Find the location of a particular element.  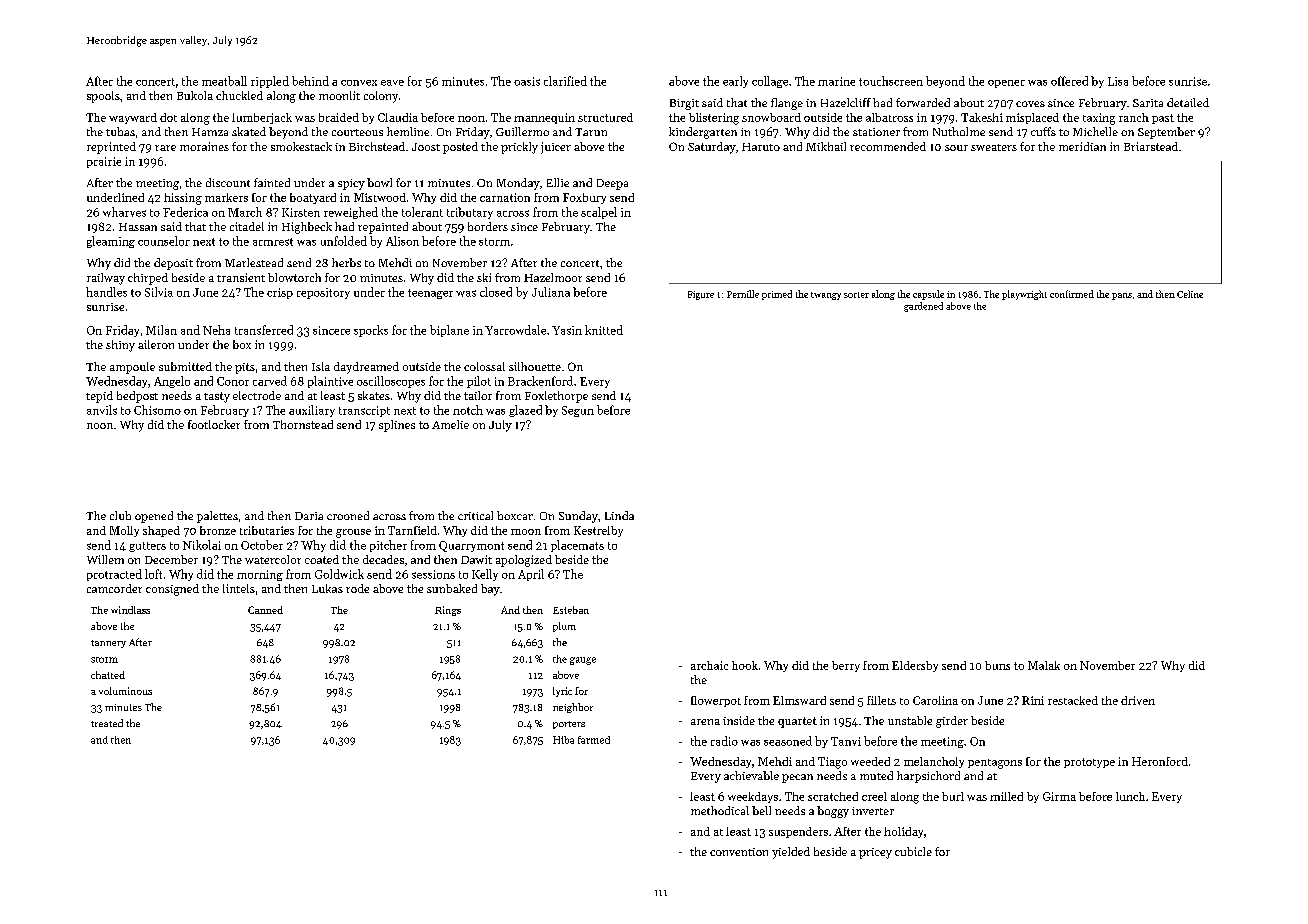

Thornstead is located at coordinates (303, 424).
